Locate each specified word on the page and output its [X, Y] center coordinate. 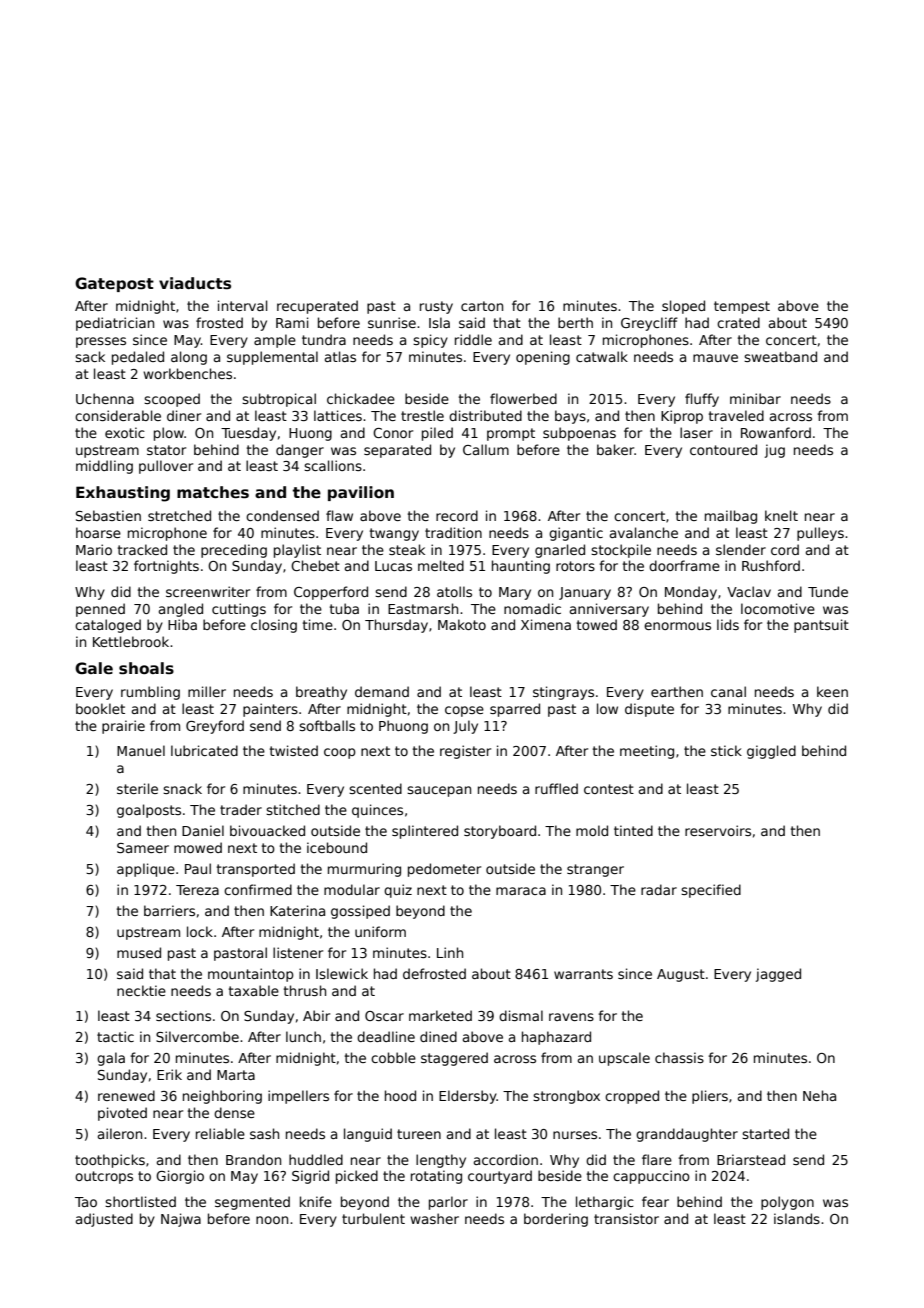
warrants [583, 974]
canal [728, 691]
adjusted [104, 1220]
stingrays [563, 693]
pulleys [820, 534]
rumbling [150, 693]
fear [655, 1201]
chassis [679, 1057]
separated [397, 451]
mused [139, 952]
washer [434, 1218]
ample [275, 341]
